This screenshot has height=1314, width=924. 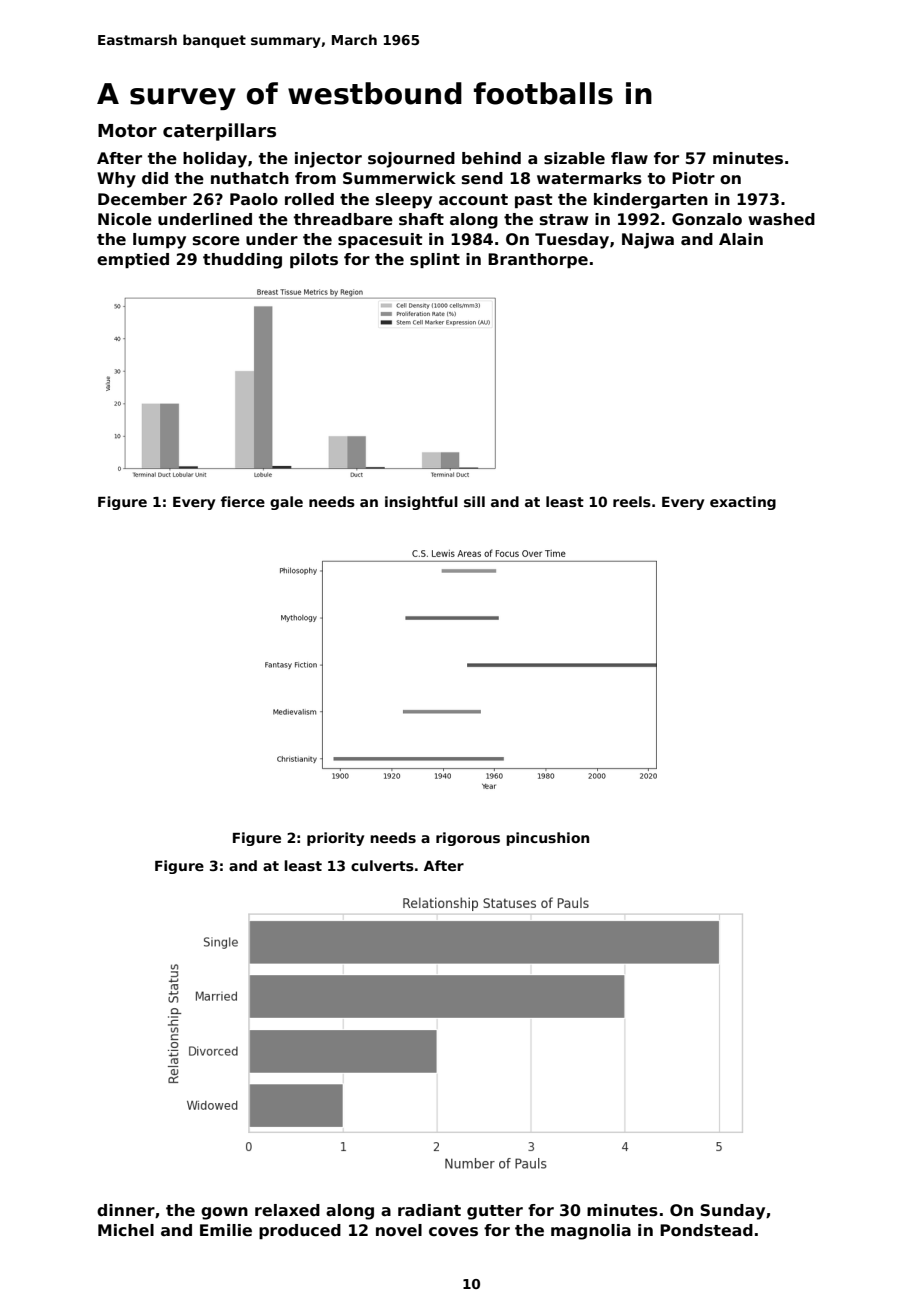 What do you see at coordinates (219, 132) in the screenshot?
I see `caterpillars` at bounding box center [219, 132].
